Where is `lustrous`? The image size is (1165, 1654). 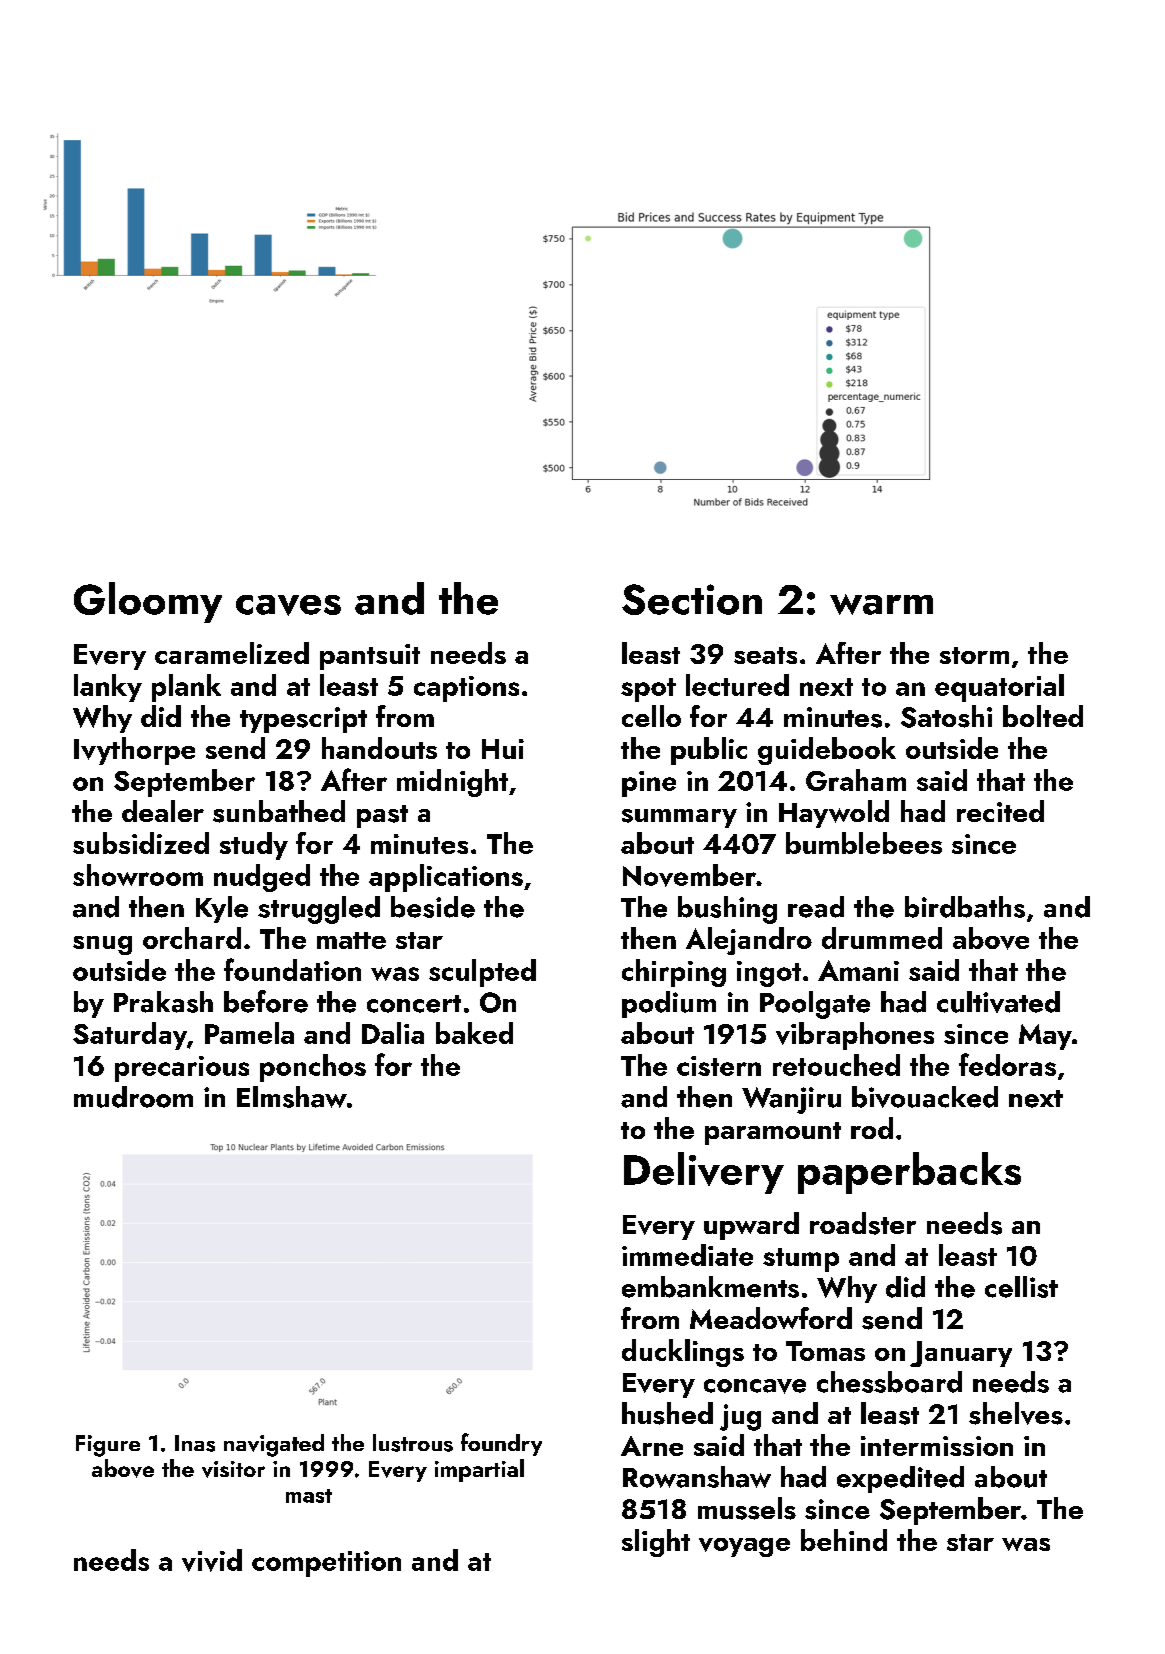
lustrous is located at coordinates (413, 1443).
